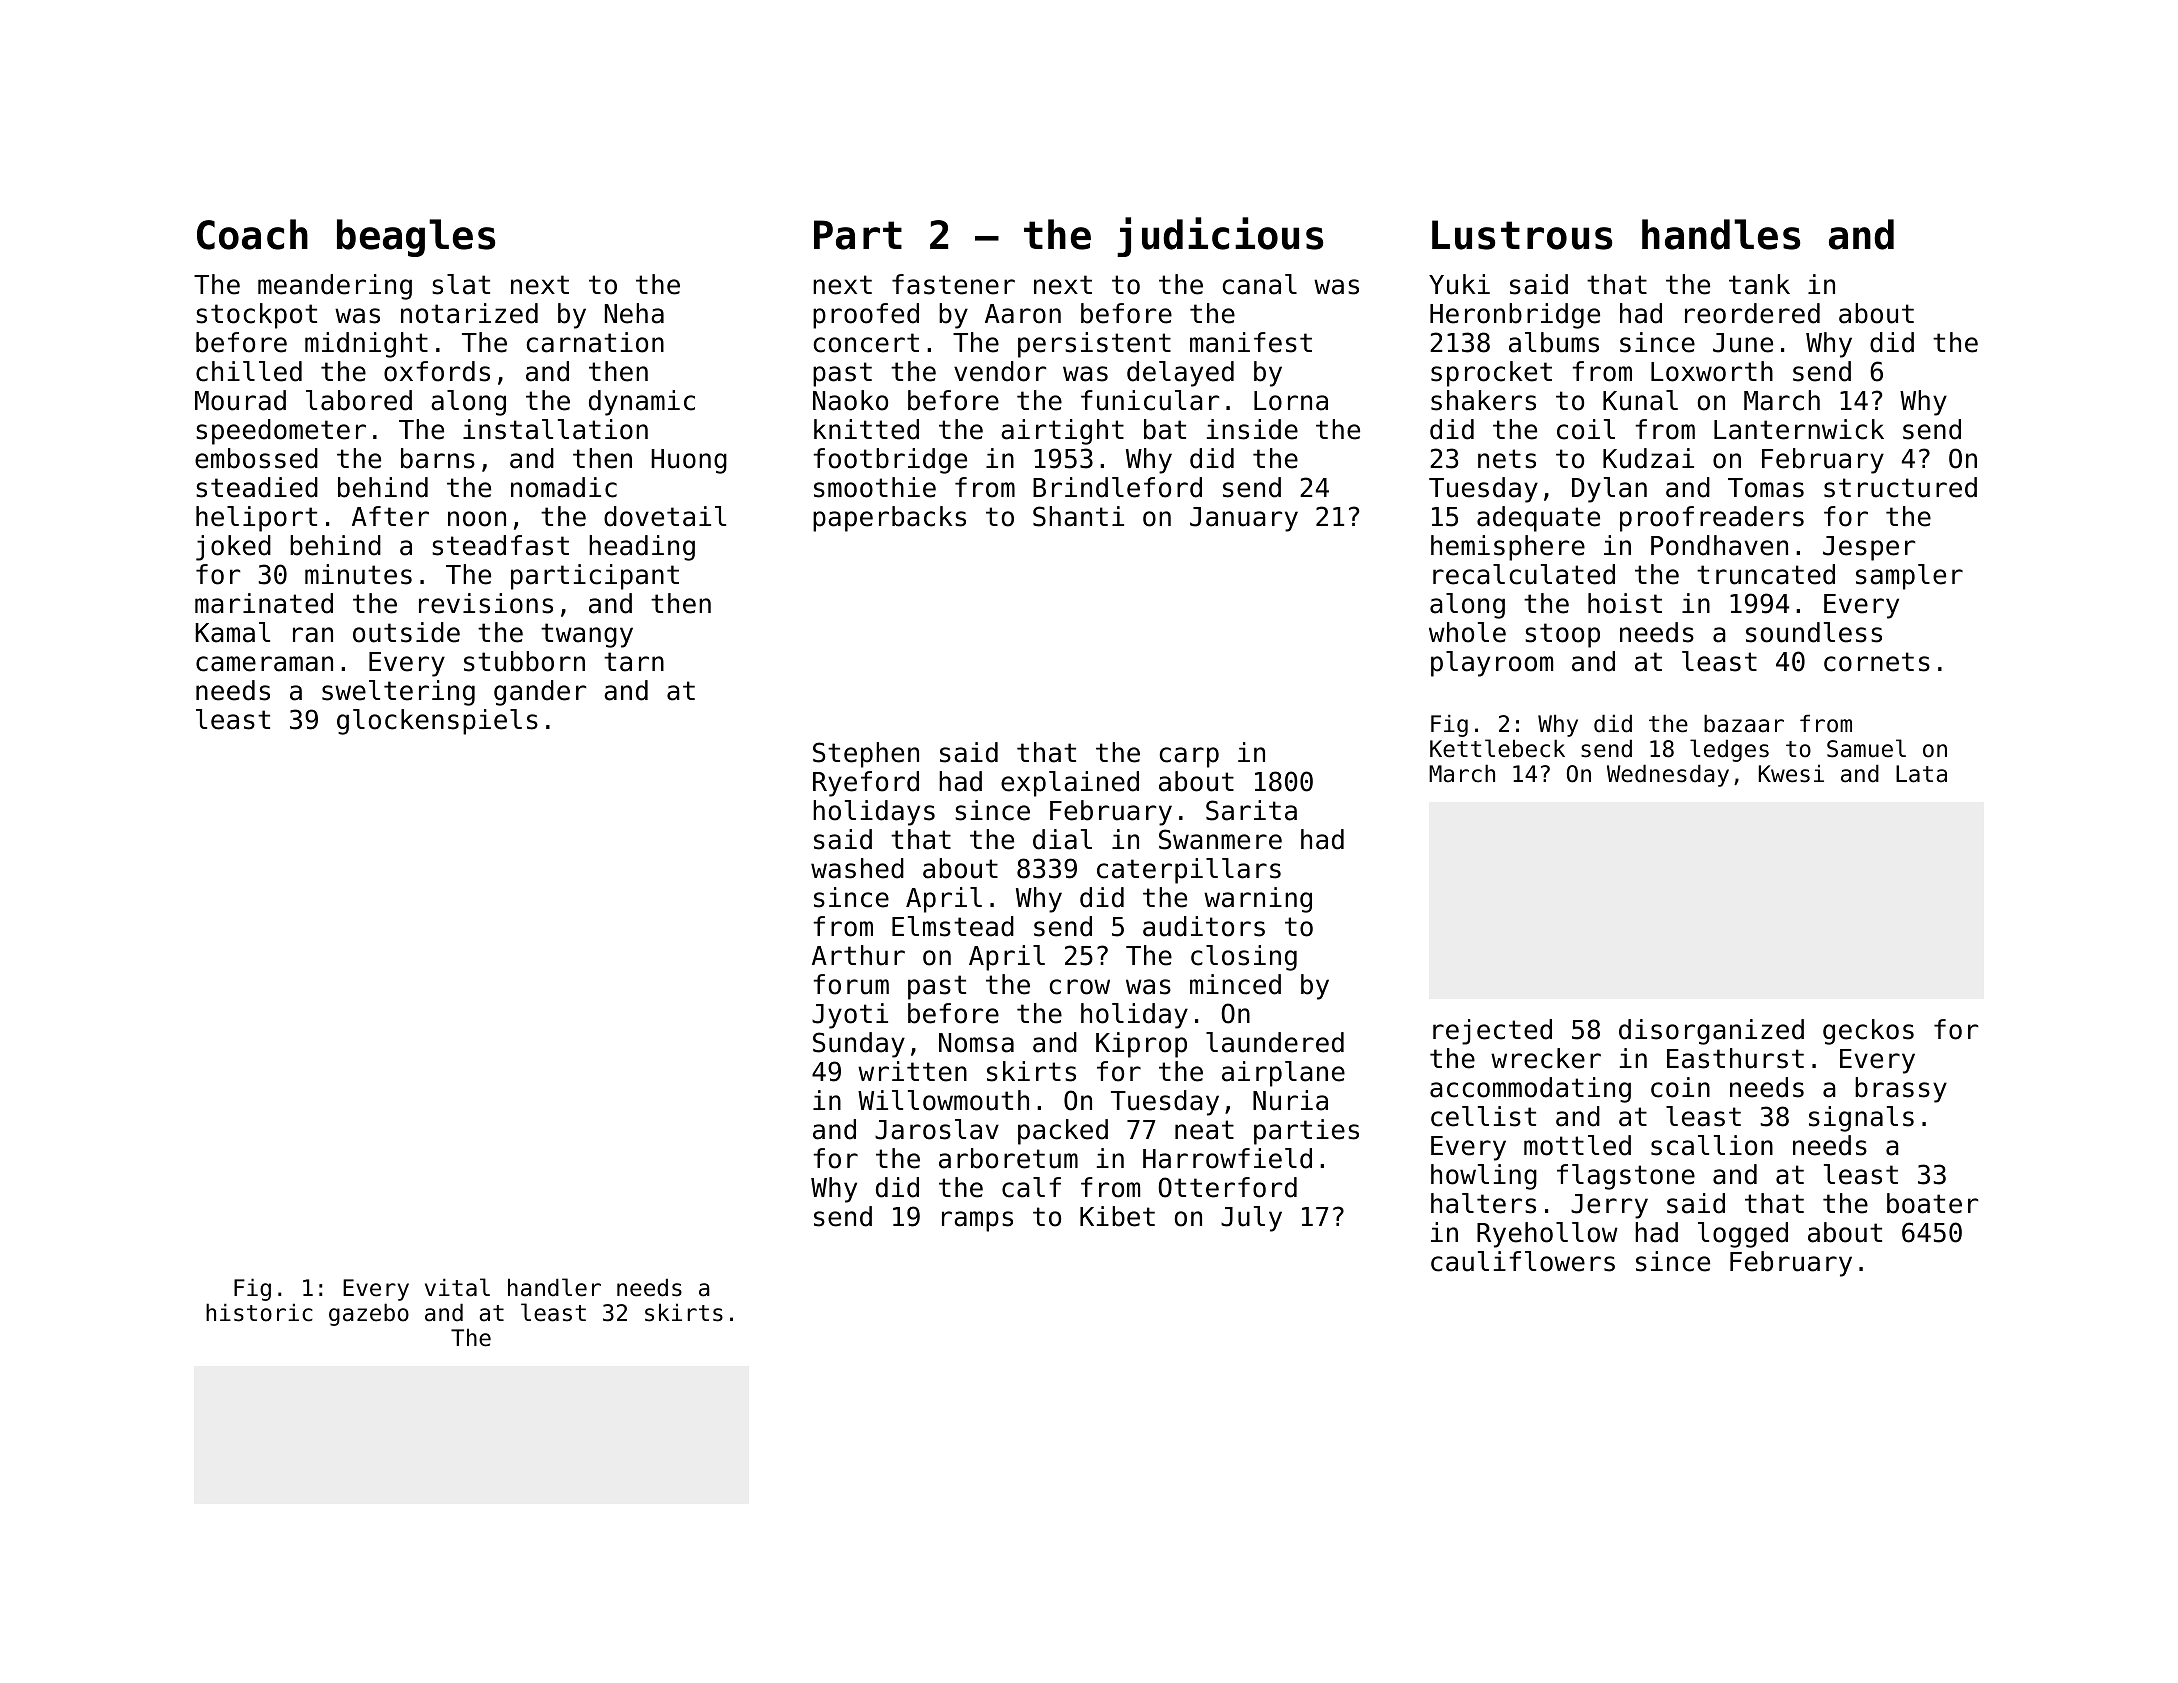 This document has width=2178, height=1683. Describe the element at coordinates (1497, 748) in the document. I see `Kettlebeck` at that location.
